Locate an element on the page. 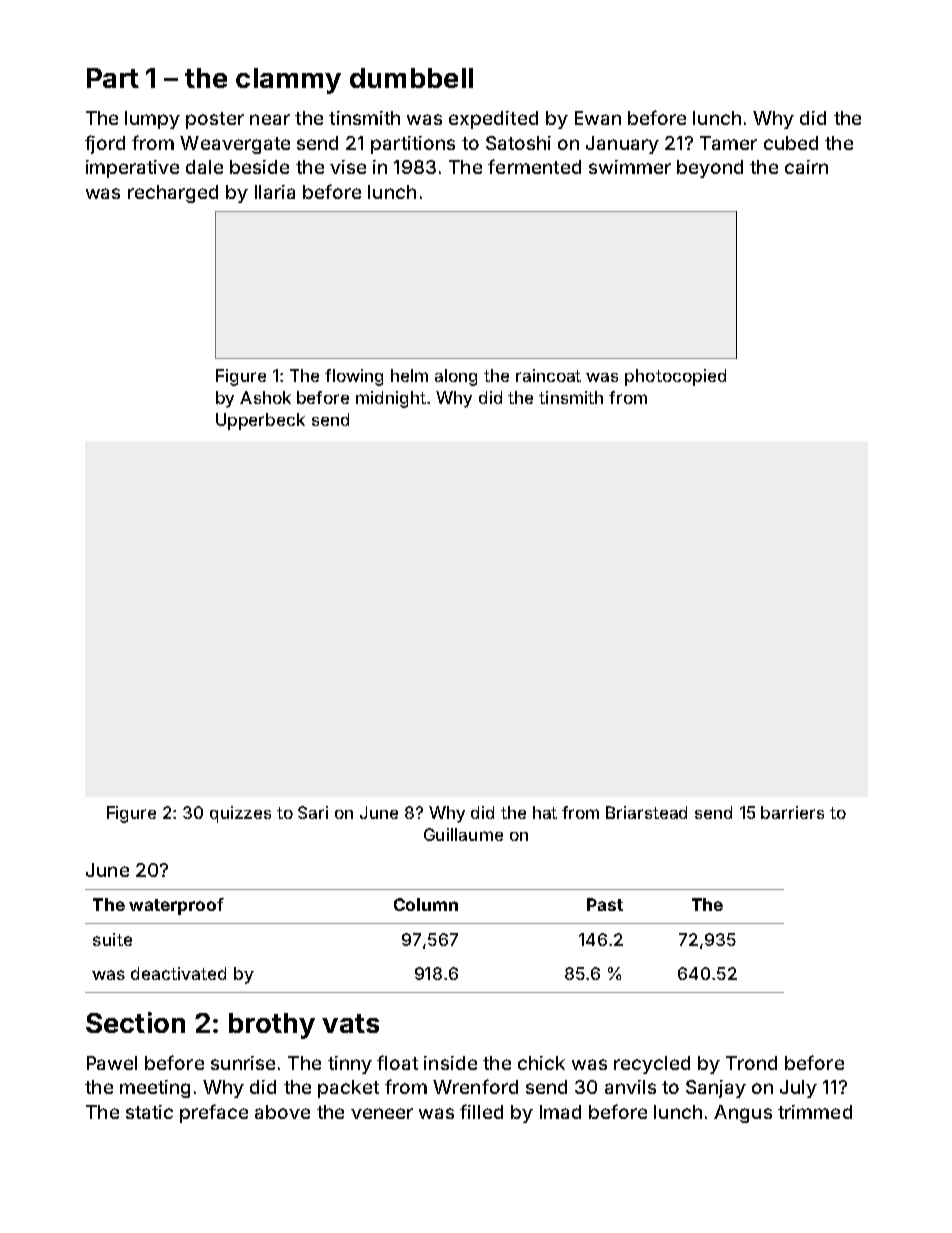 This image has height=1233, width=952. barriers is located at coordinates (792, 812).
